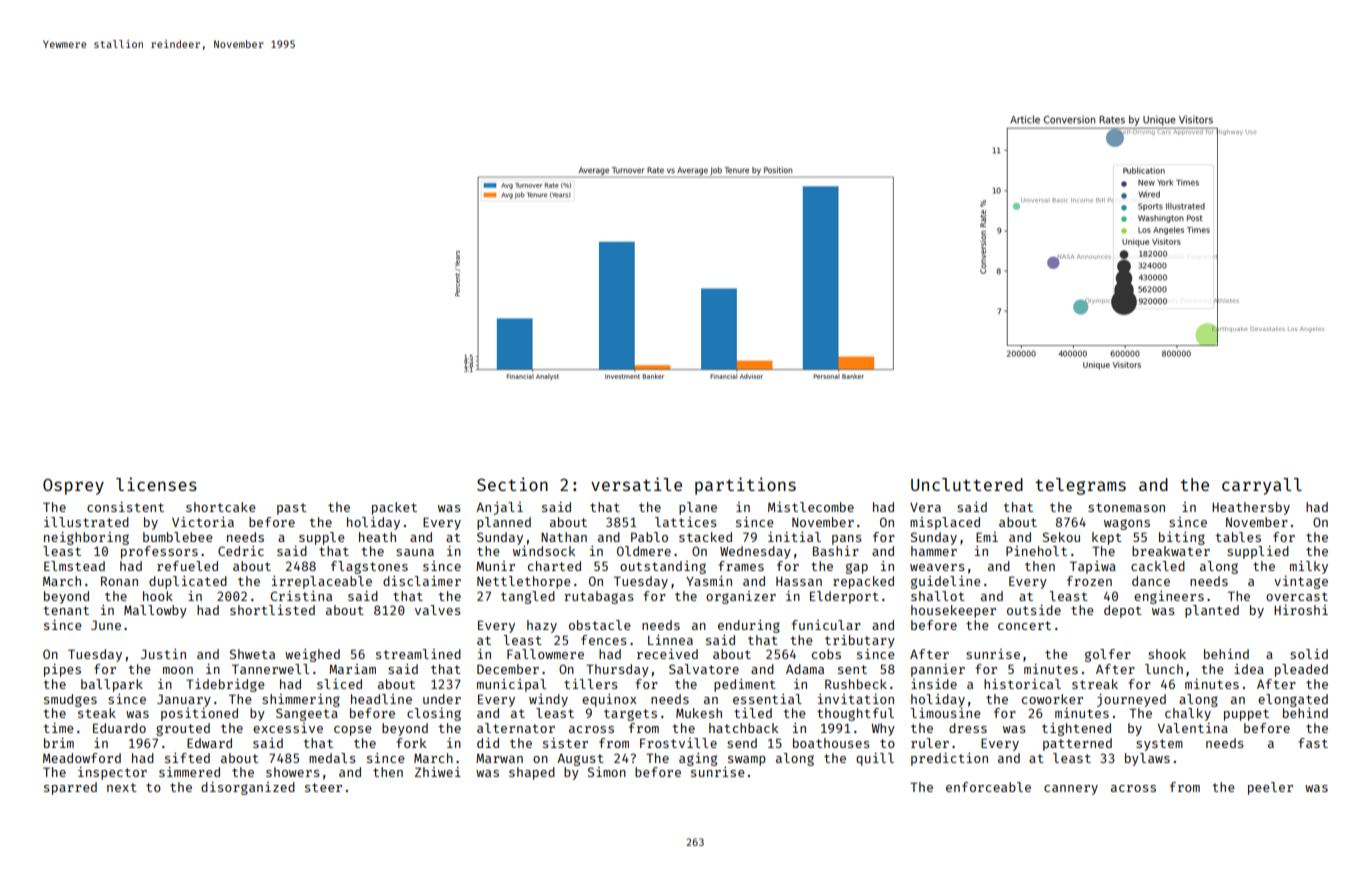  Describe the element at coordinates (112, 773) in the page. I see `inspector` at that location.
